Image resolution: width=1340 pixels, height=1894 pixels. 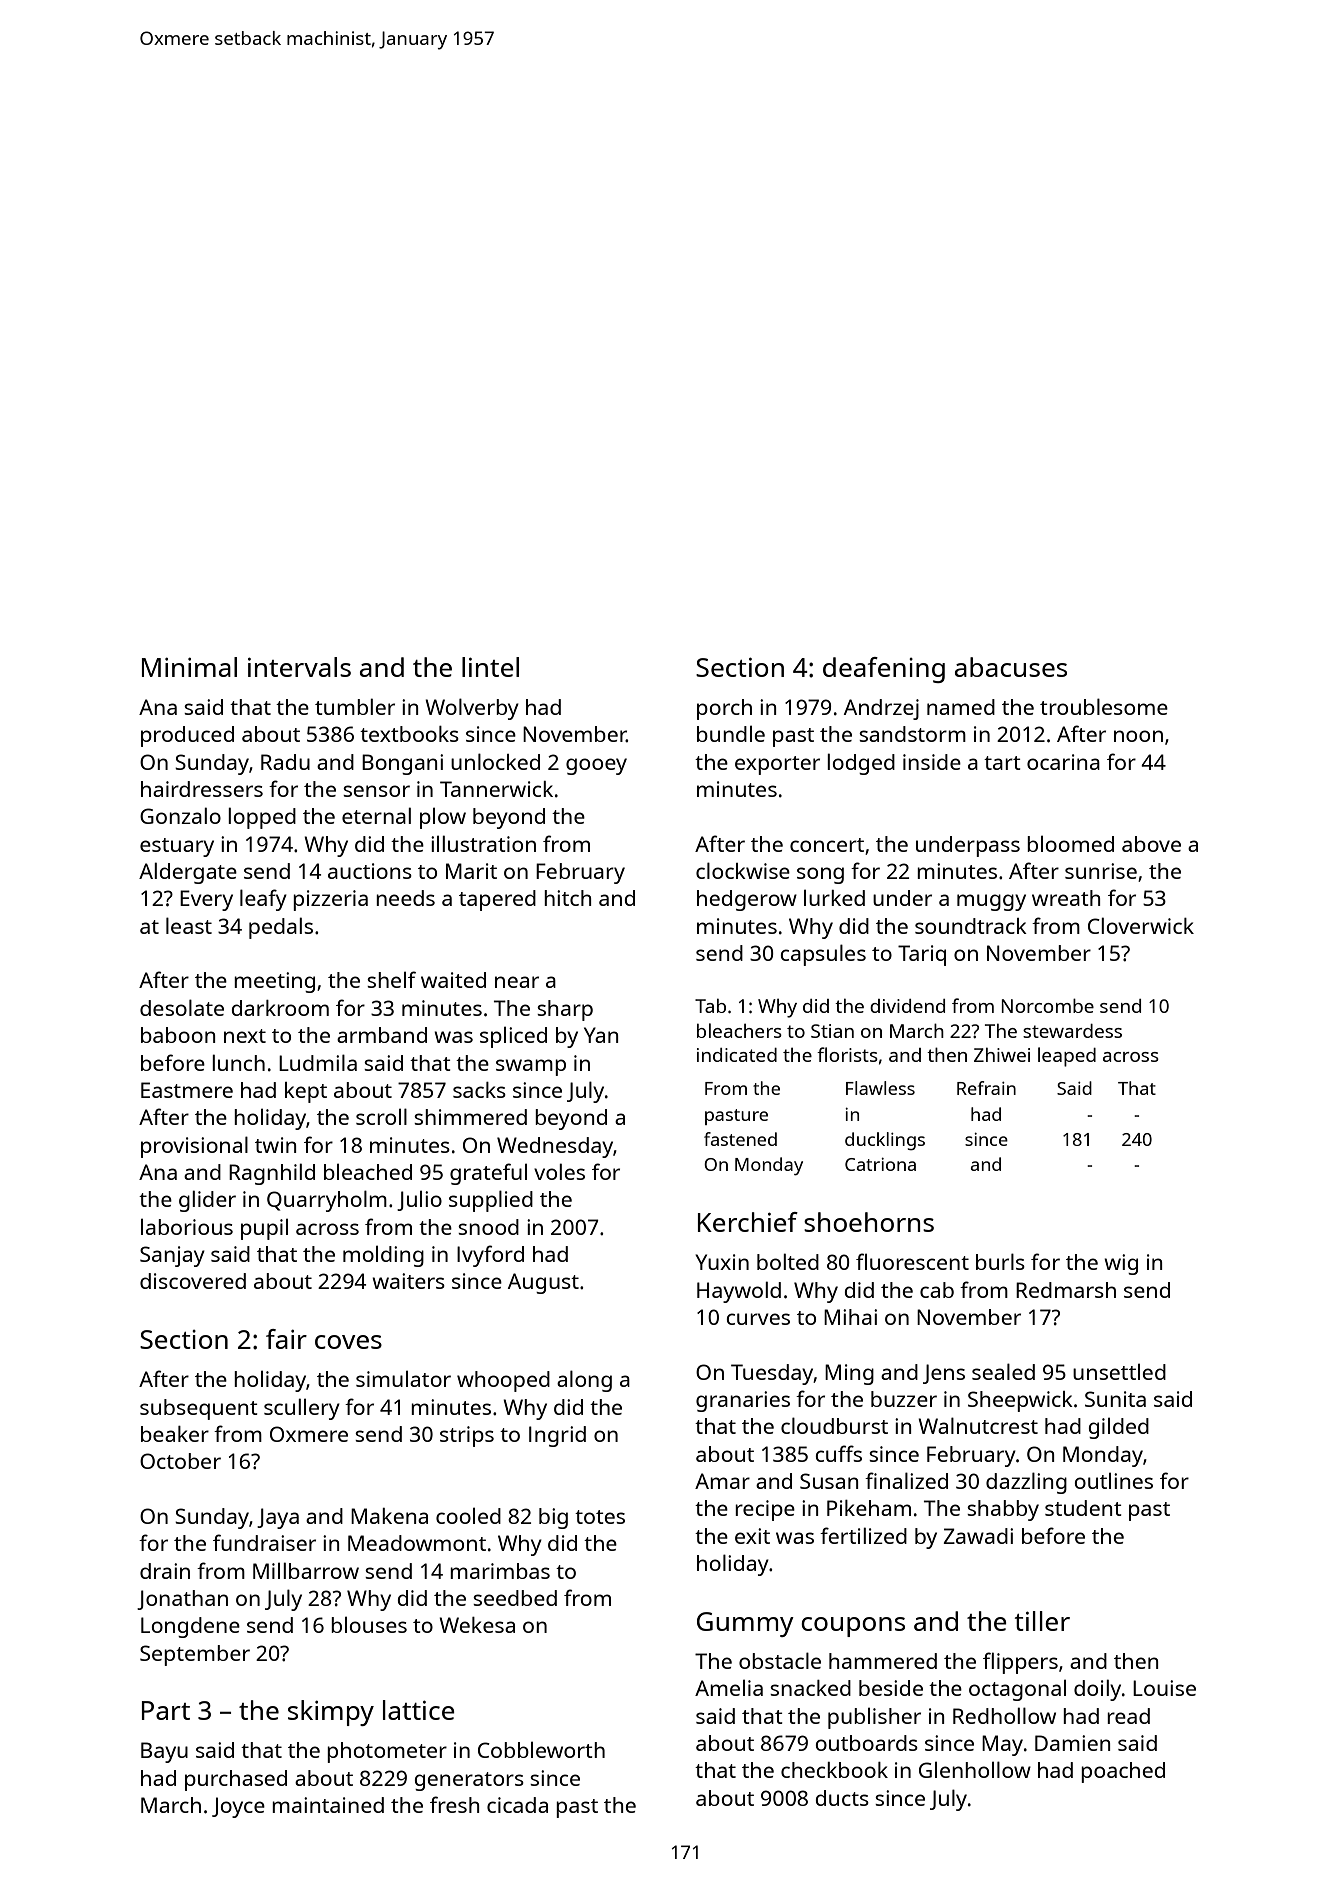 I want to click on Joyce, so click(x=238, y=1807).
